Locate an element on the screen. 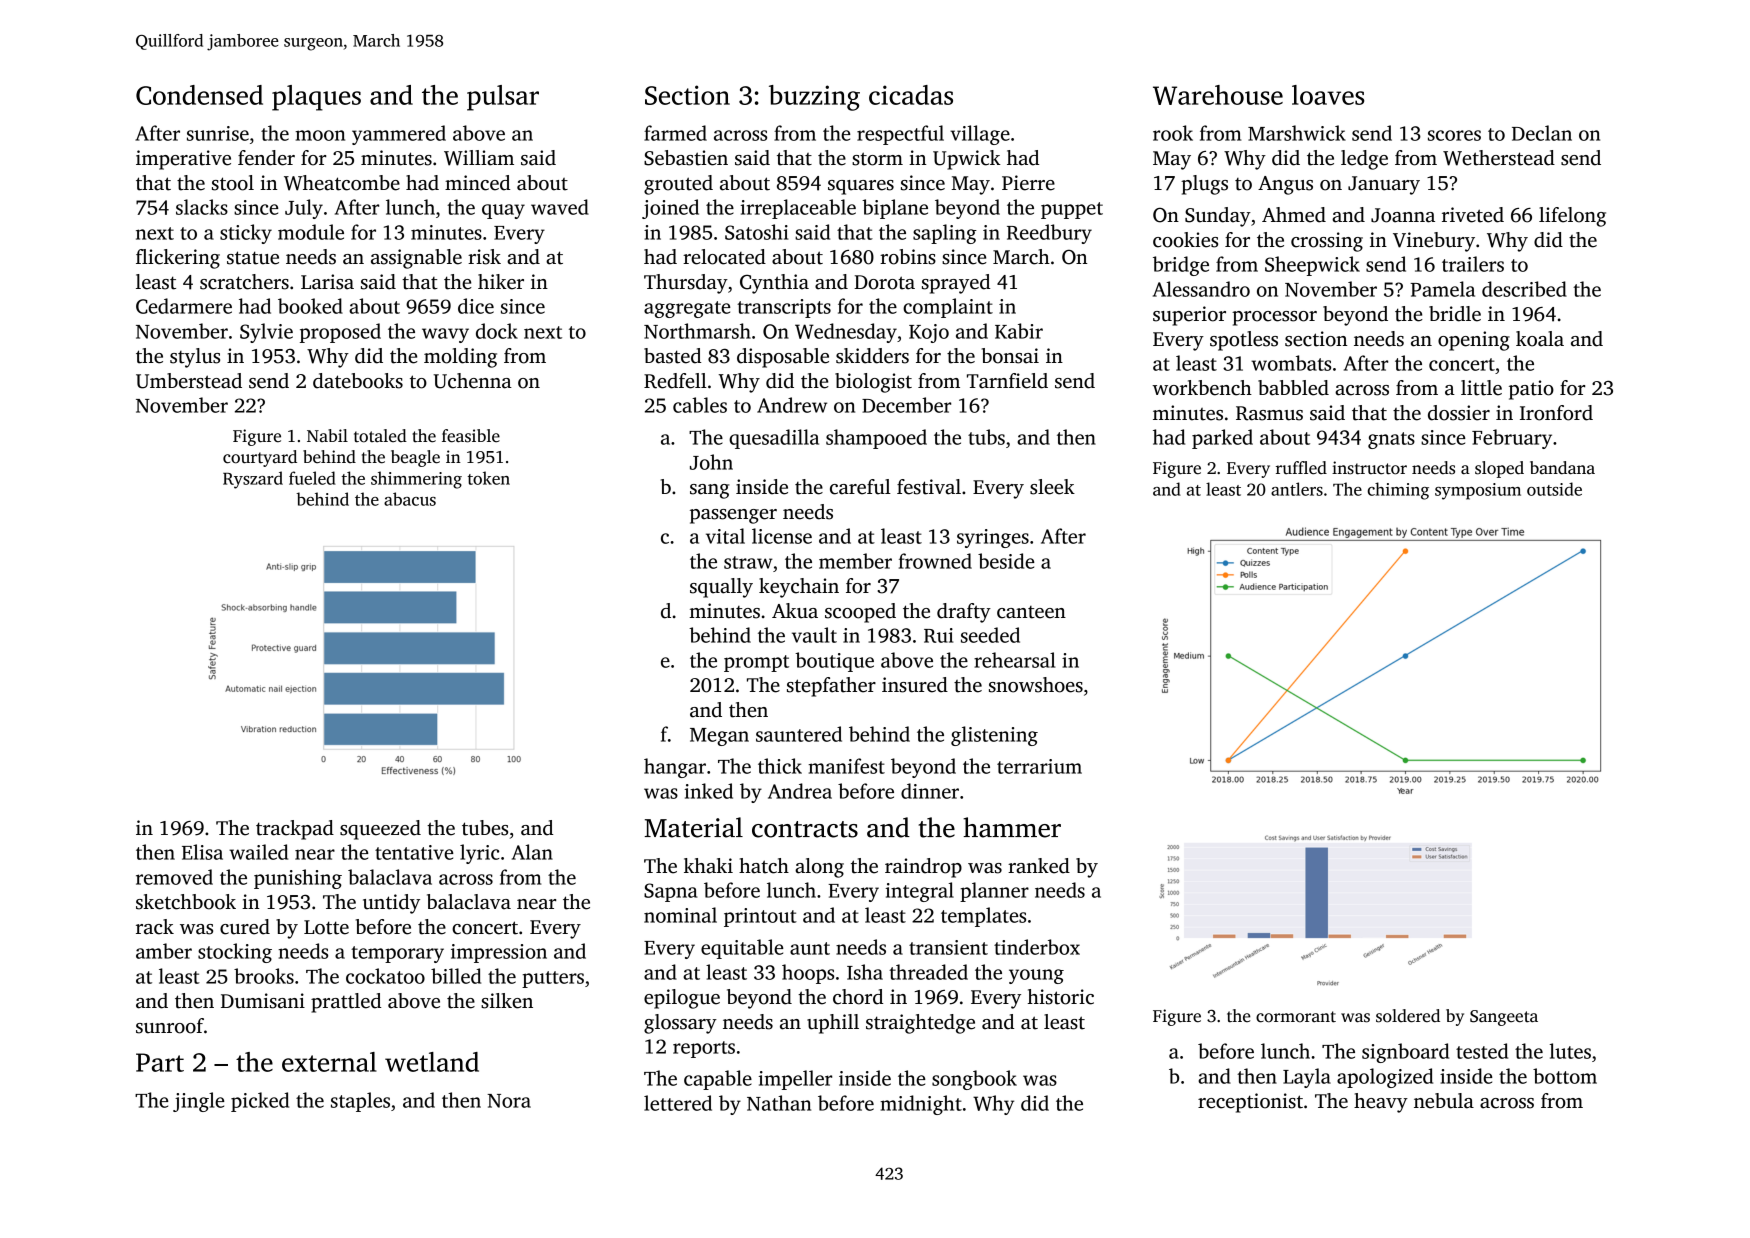 The image size is (1750, 1238). Uchenna is located at coordinates (472, 381).
